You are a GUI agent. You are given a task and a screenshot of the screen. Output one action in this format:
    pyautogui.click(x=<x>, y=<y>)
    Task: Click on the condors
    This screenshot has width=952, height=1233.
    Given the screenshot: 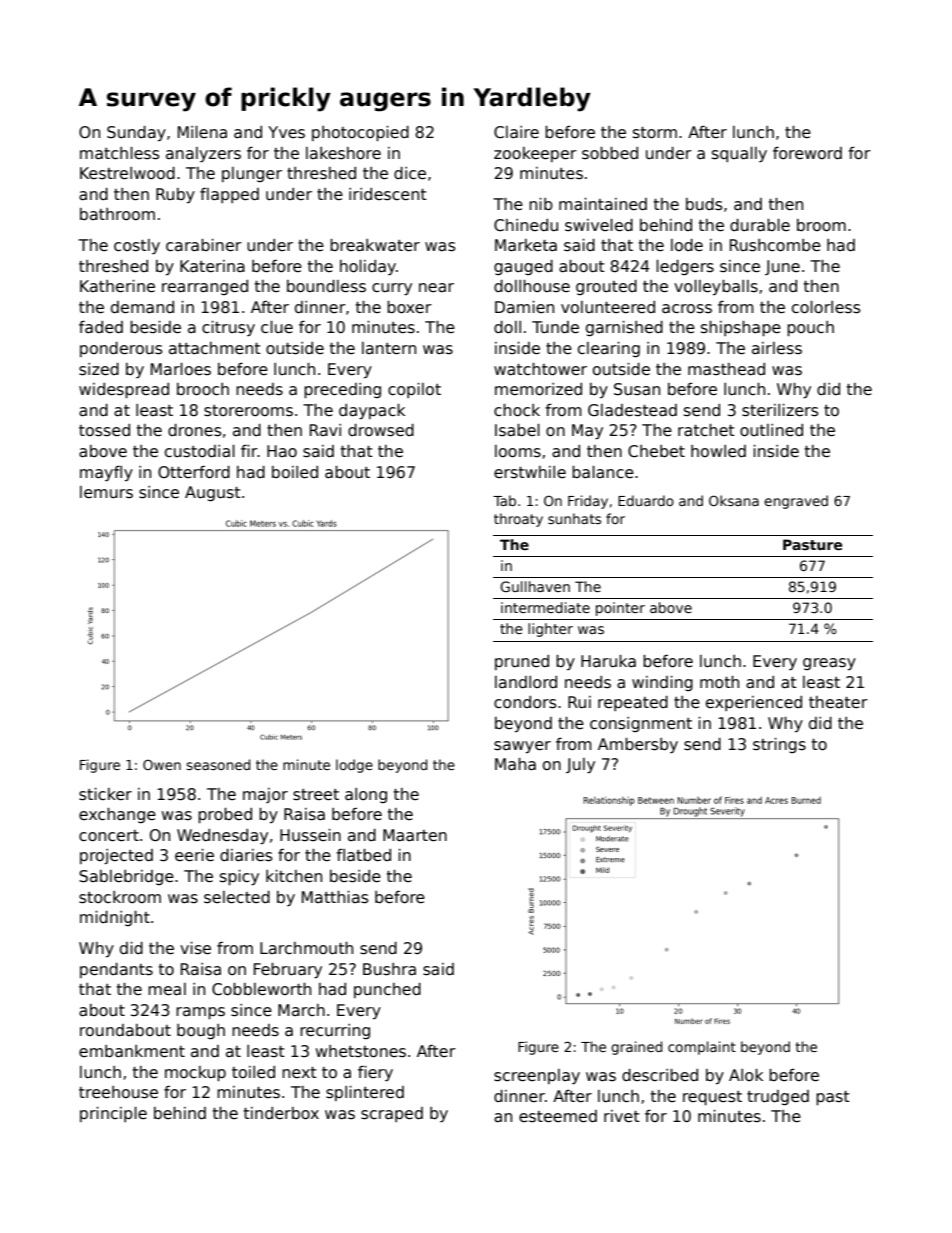 What is the action you would take?
    pyautogui.click(x=525, y=702)
